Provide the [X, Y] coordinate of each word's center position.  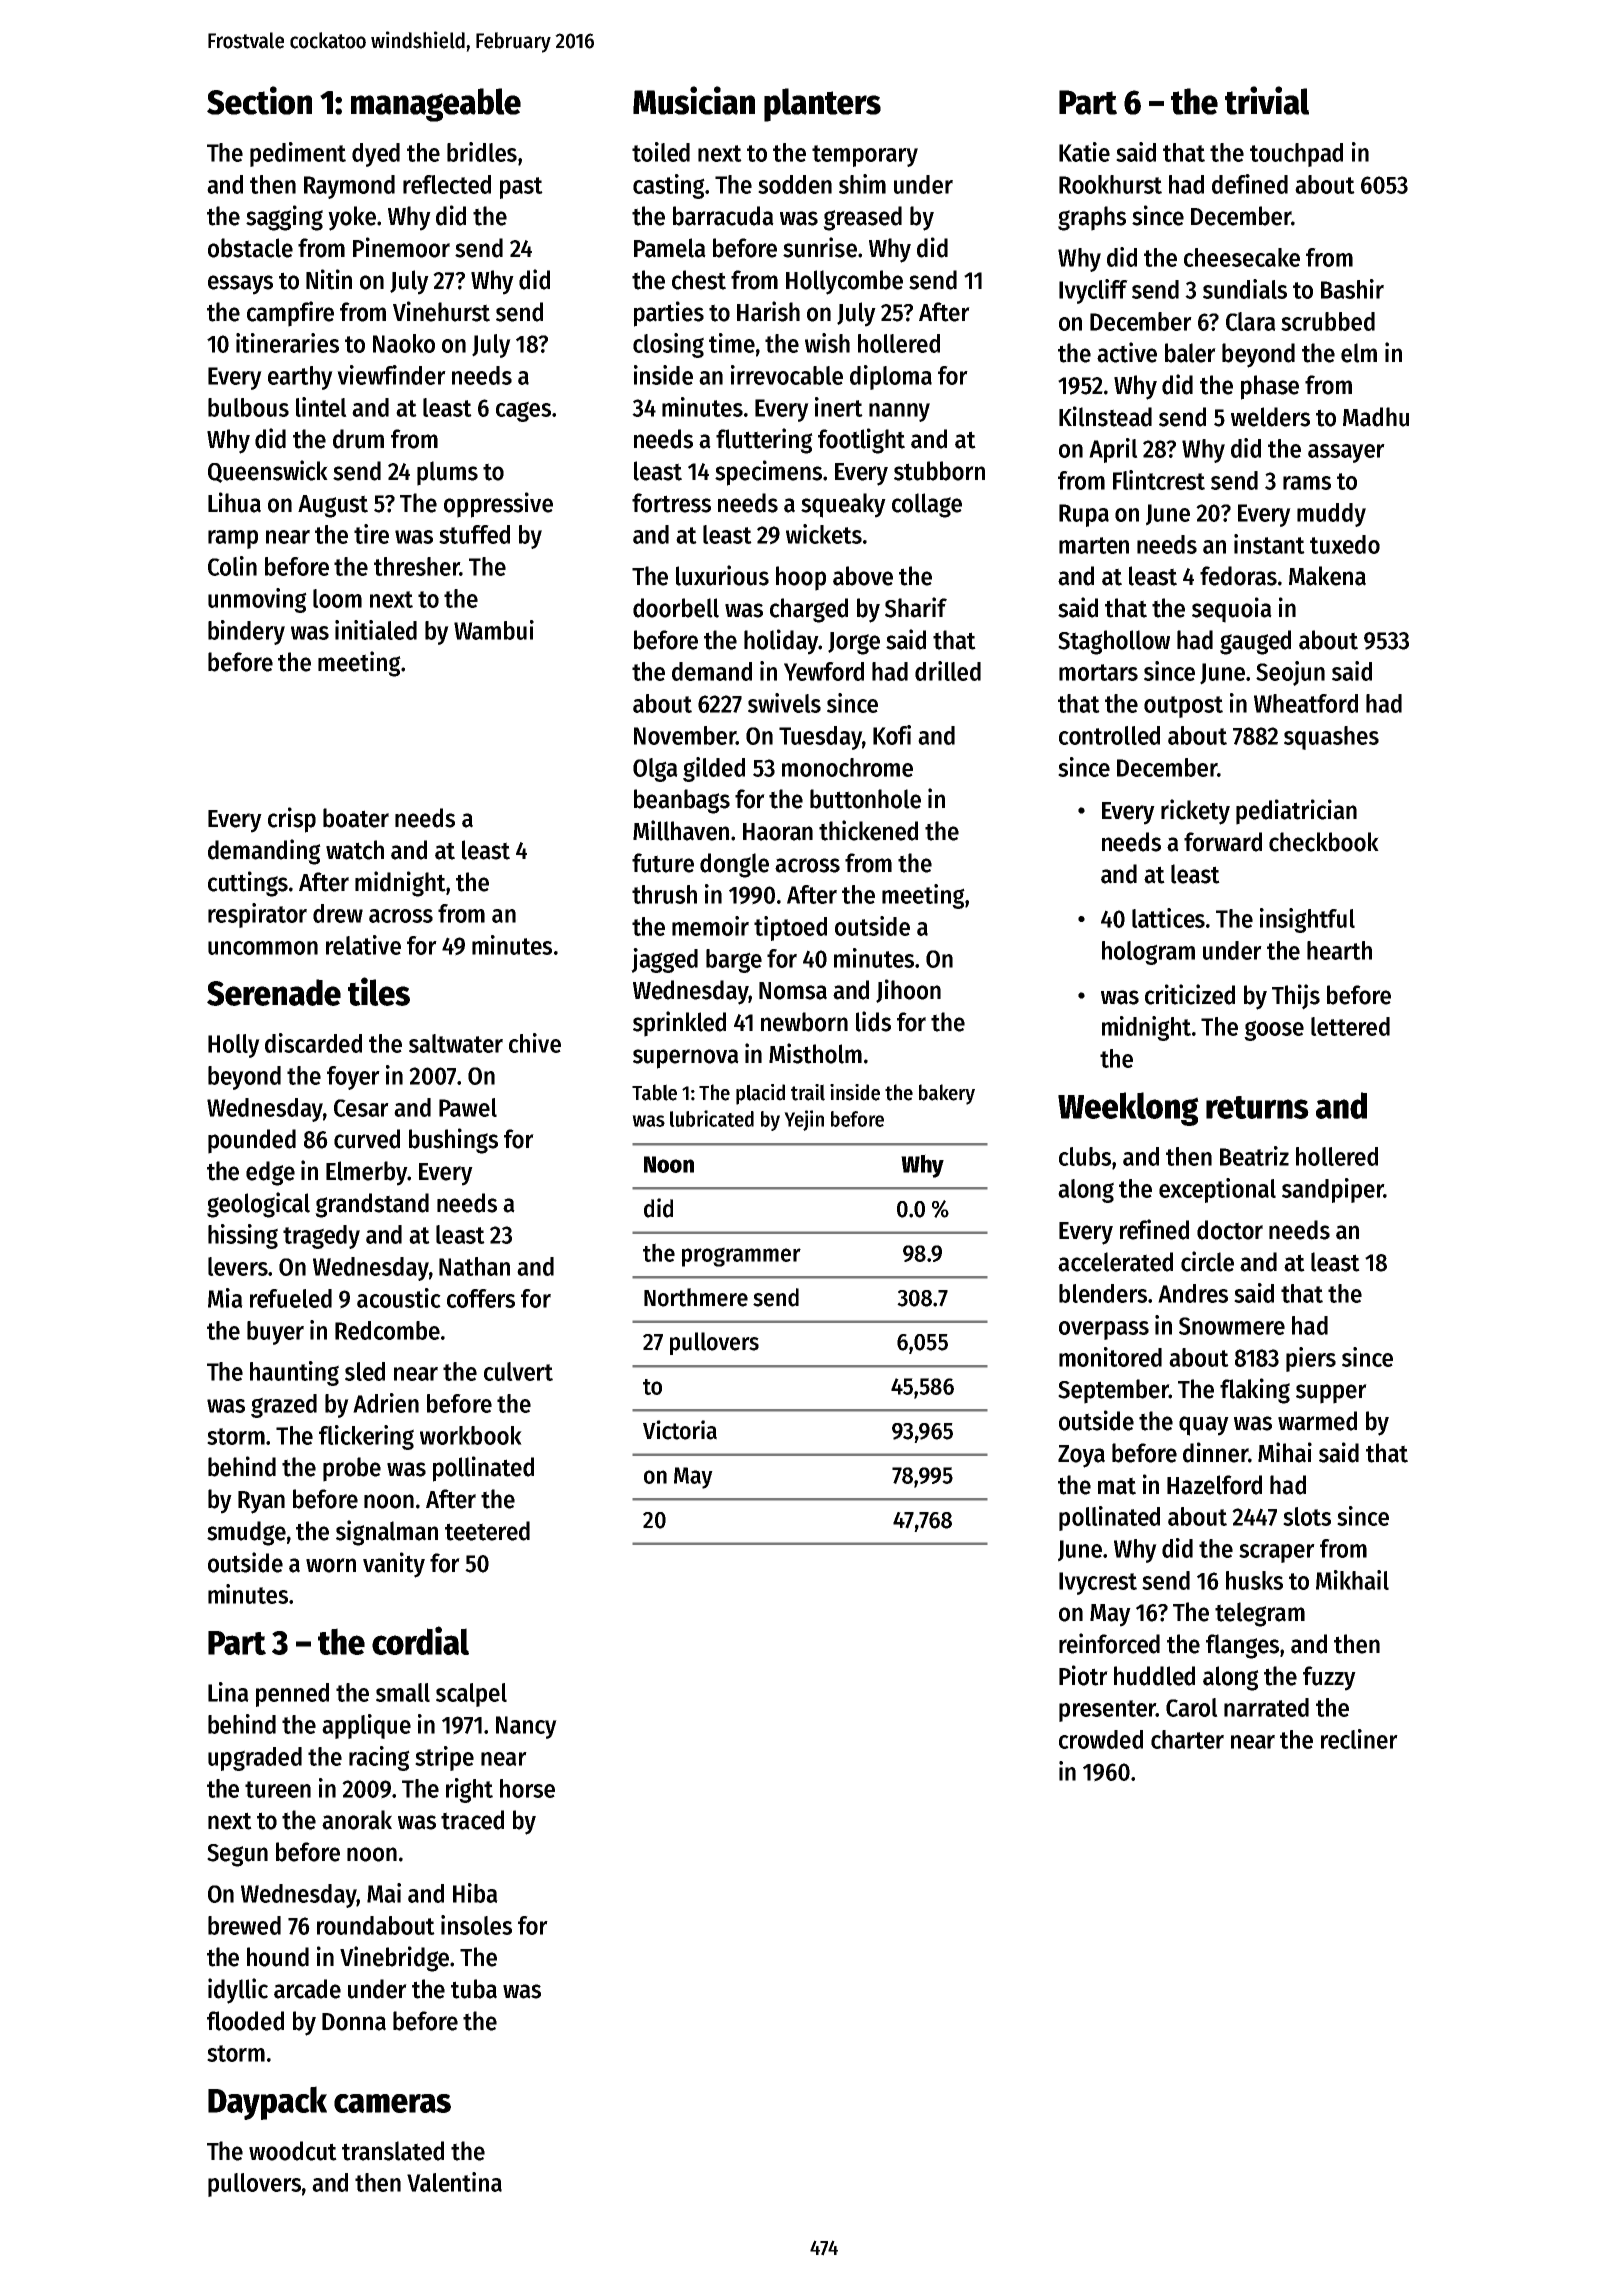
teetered [487, 1531]
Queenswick [268, 471]
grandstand [372, 1205]
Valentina [454, 2182]
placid [760, 1094]
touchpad [1296, 155]
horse [527, 1788]
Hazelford [1214, 1485]
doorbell [676, 608]
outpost [1183, 707]
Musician [694, 100]
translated [393, 2151]
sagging [284, 218]
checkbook [1324, 842]
